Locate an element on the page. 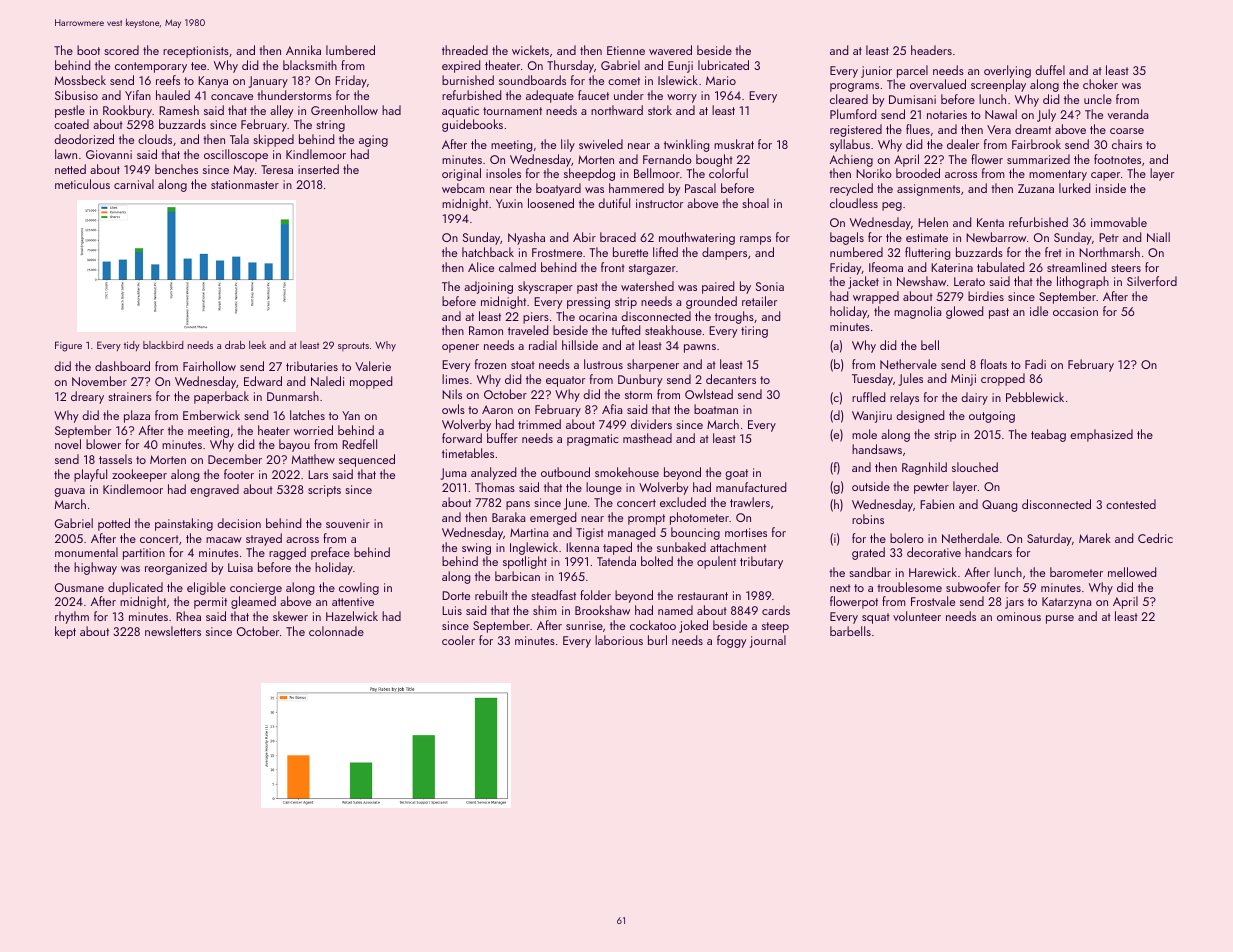 The width and height of the document is (1233, 952). Nyasha is located at coordinates (526, 238).
